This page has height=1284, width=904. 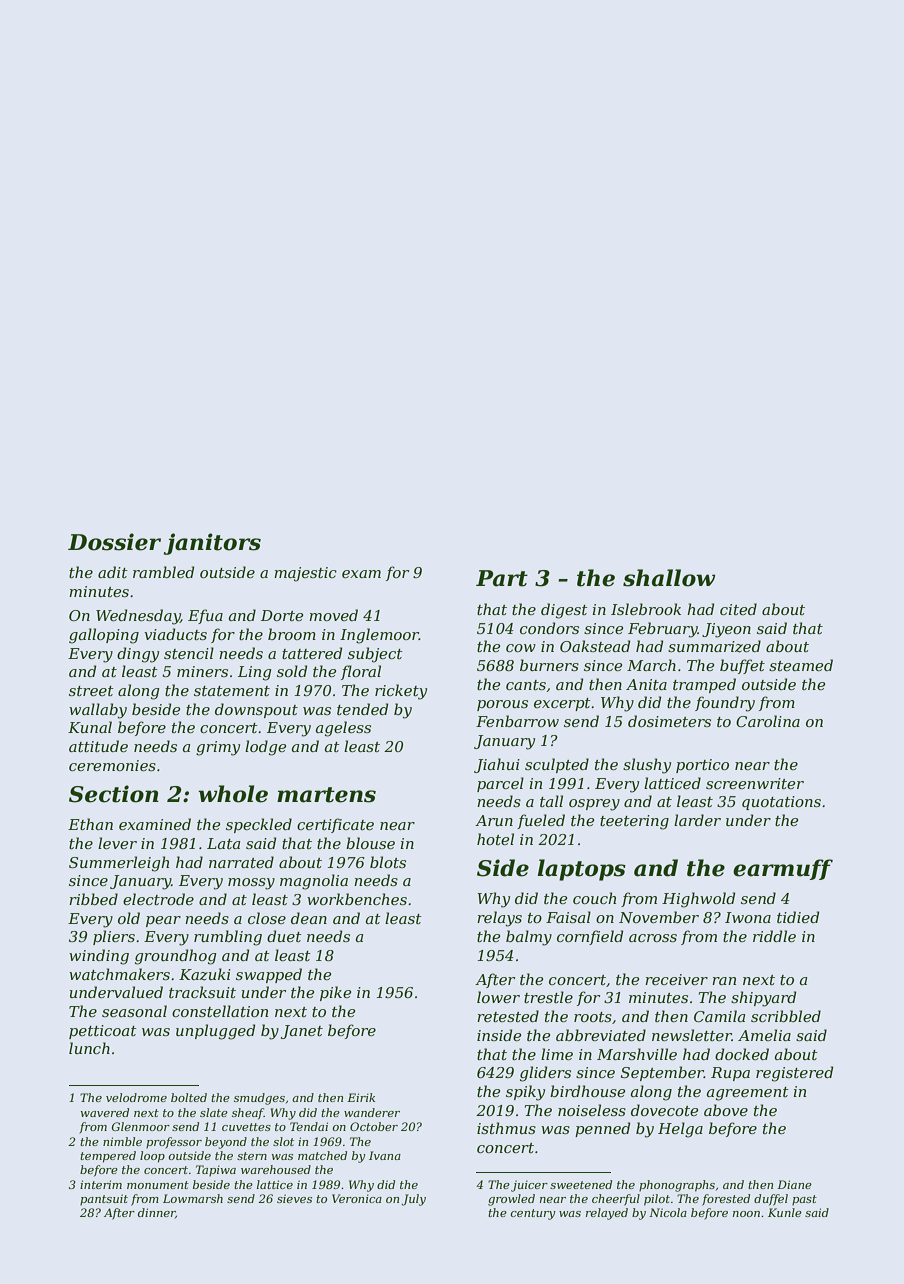 What do you see at coordinates (616, 1200) in the page?
I see `cheerful` at bounding box center [616, 1200].
